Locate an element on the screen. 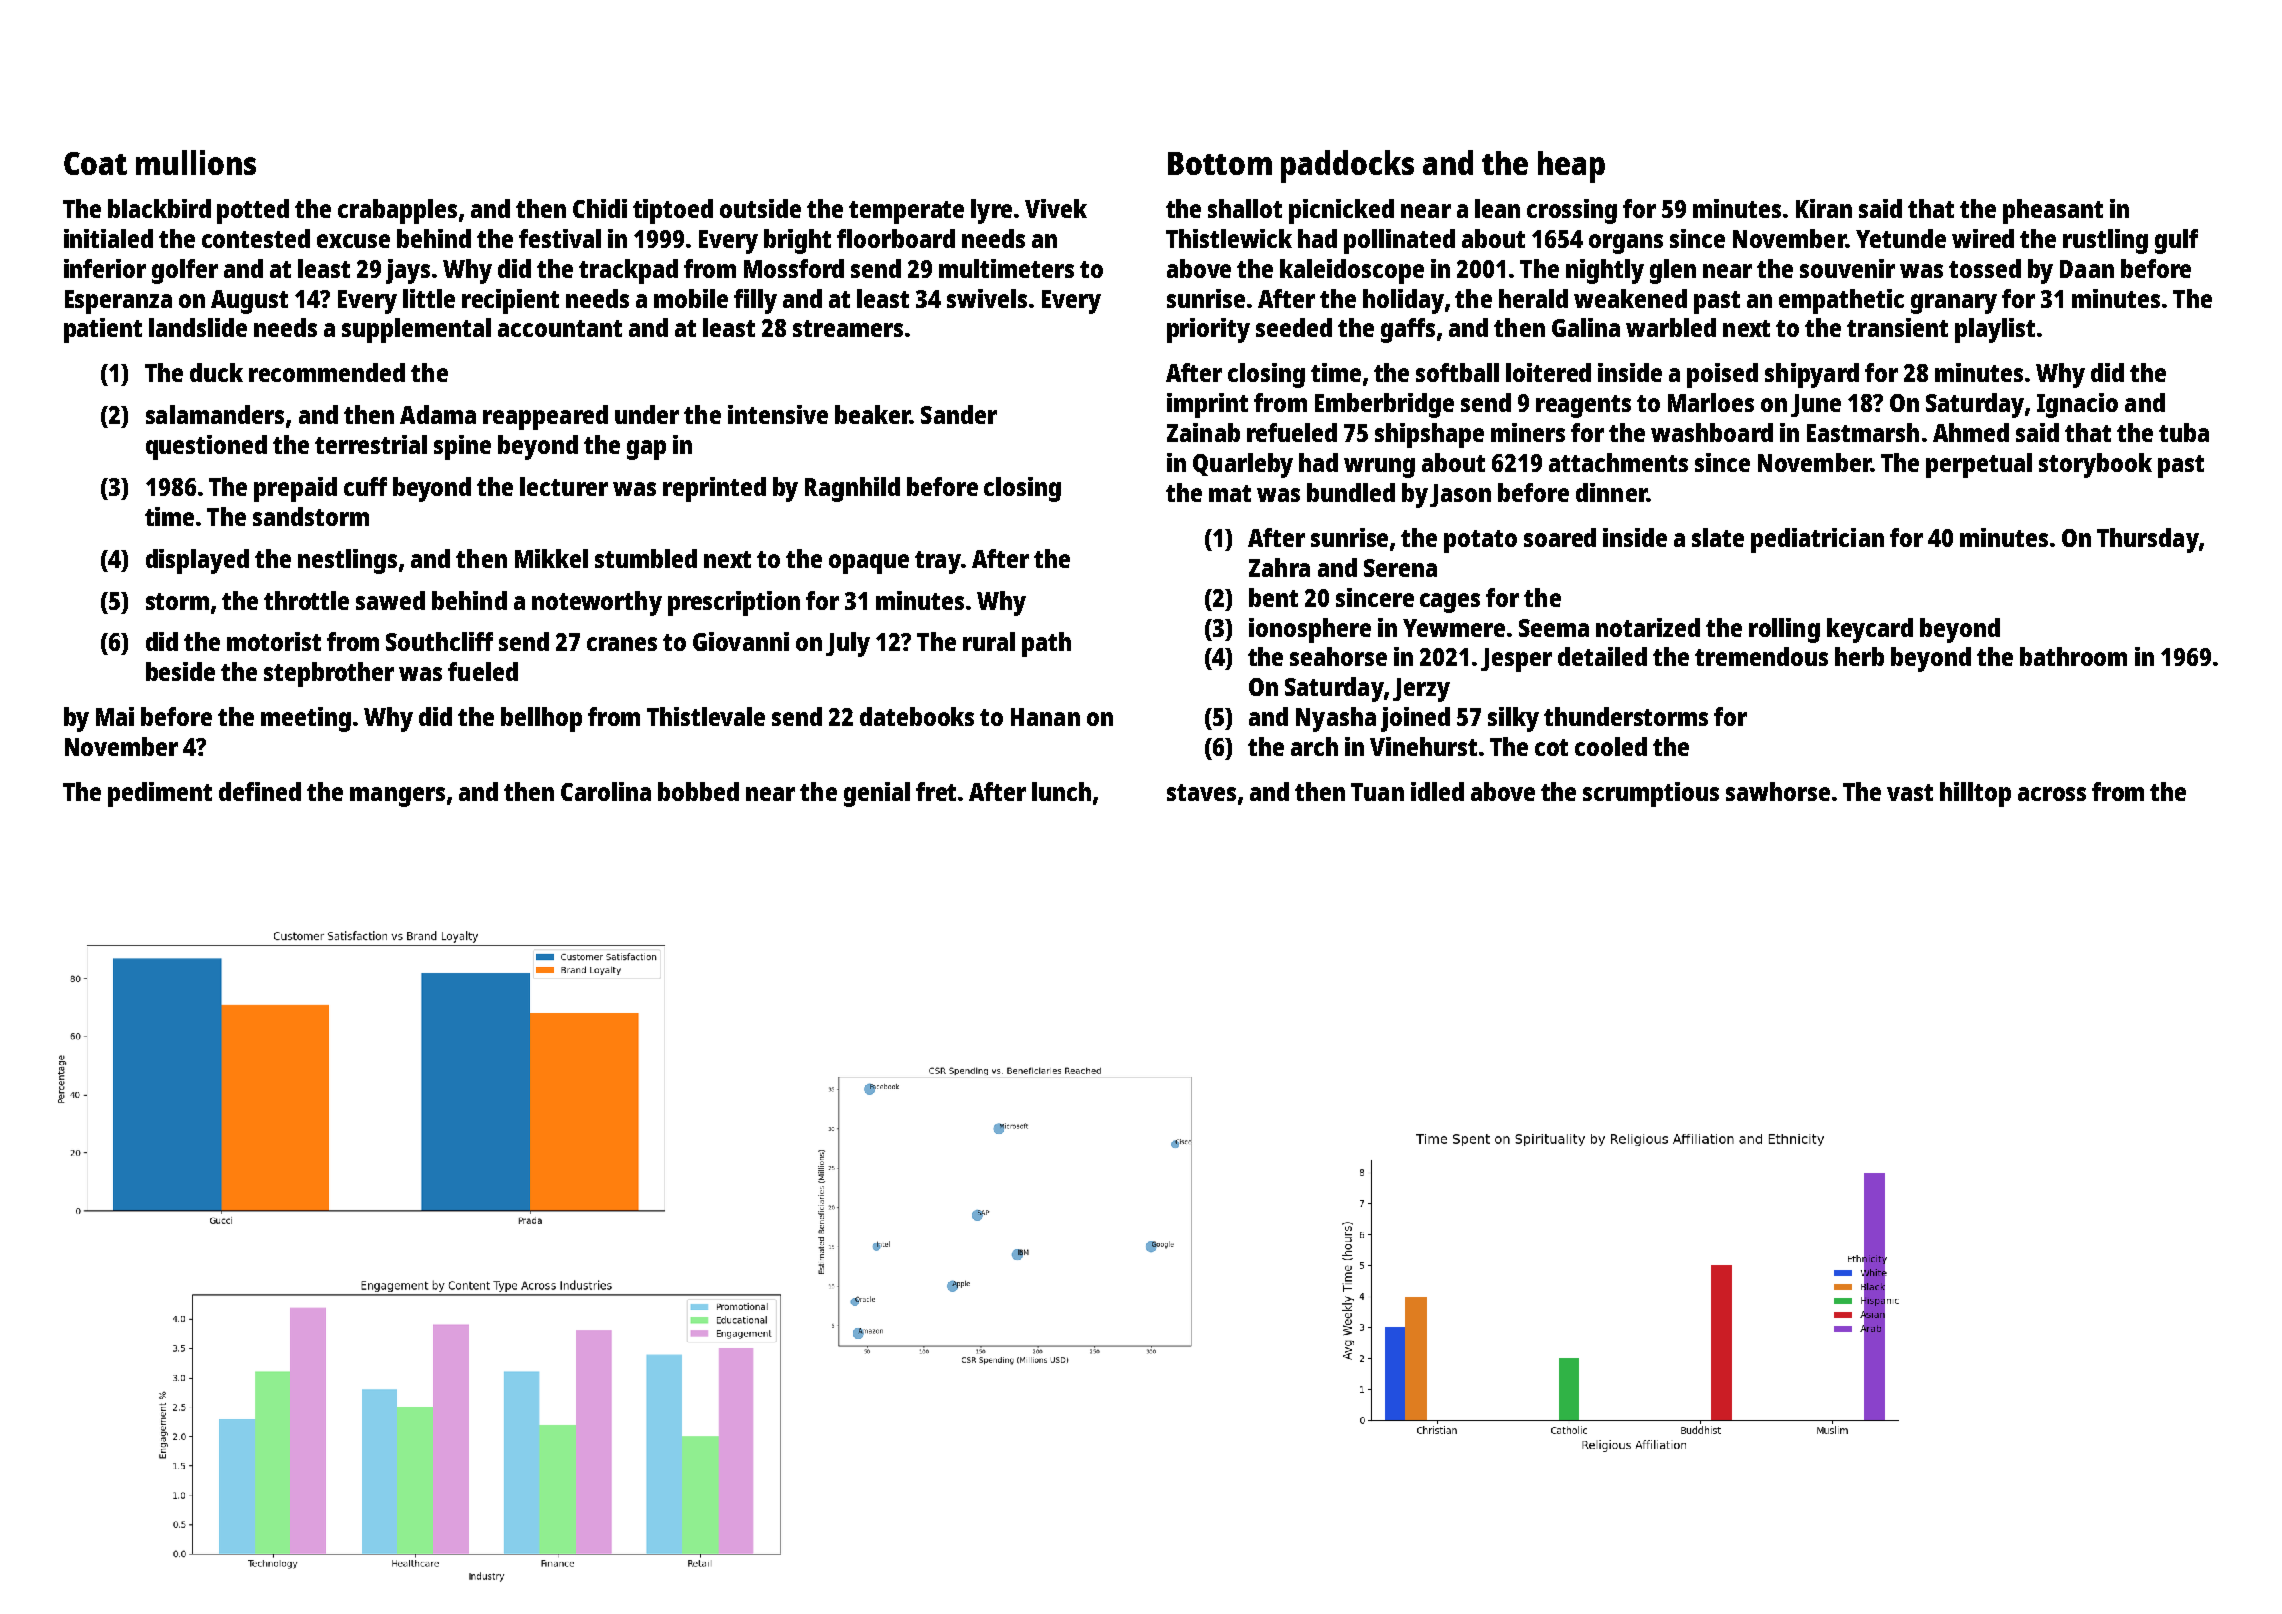  prescription is located at coordinates (734, 603).
